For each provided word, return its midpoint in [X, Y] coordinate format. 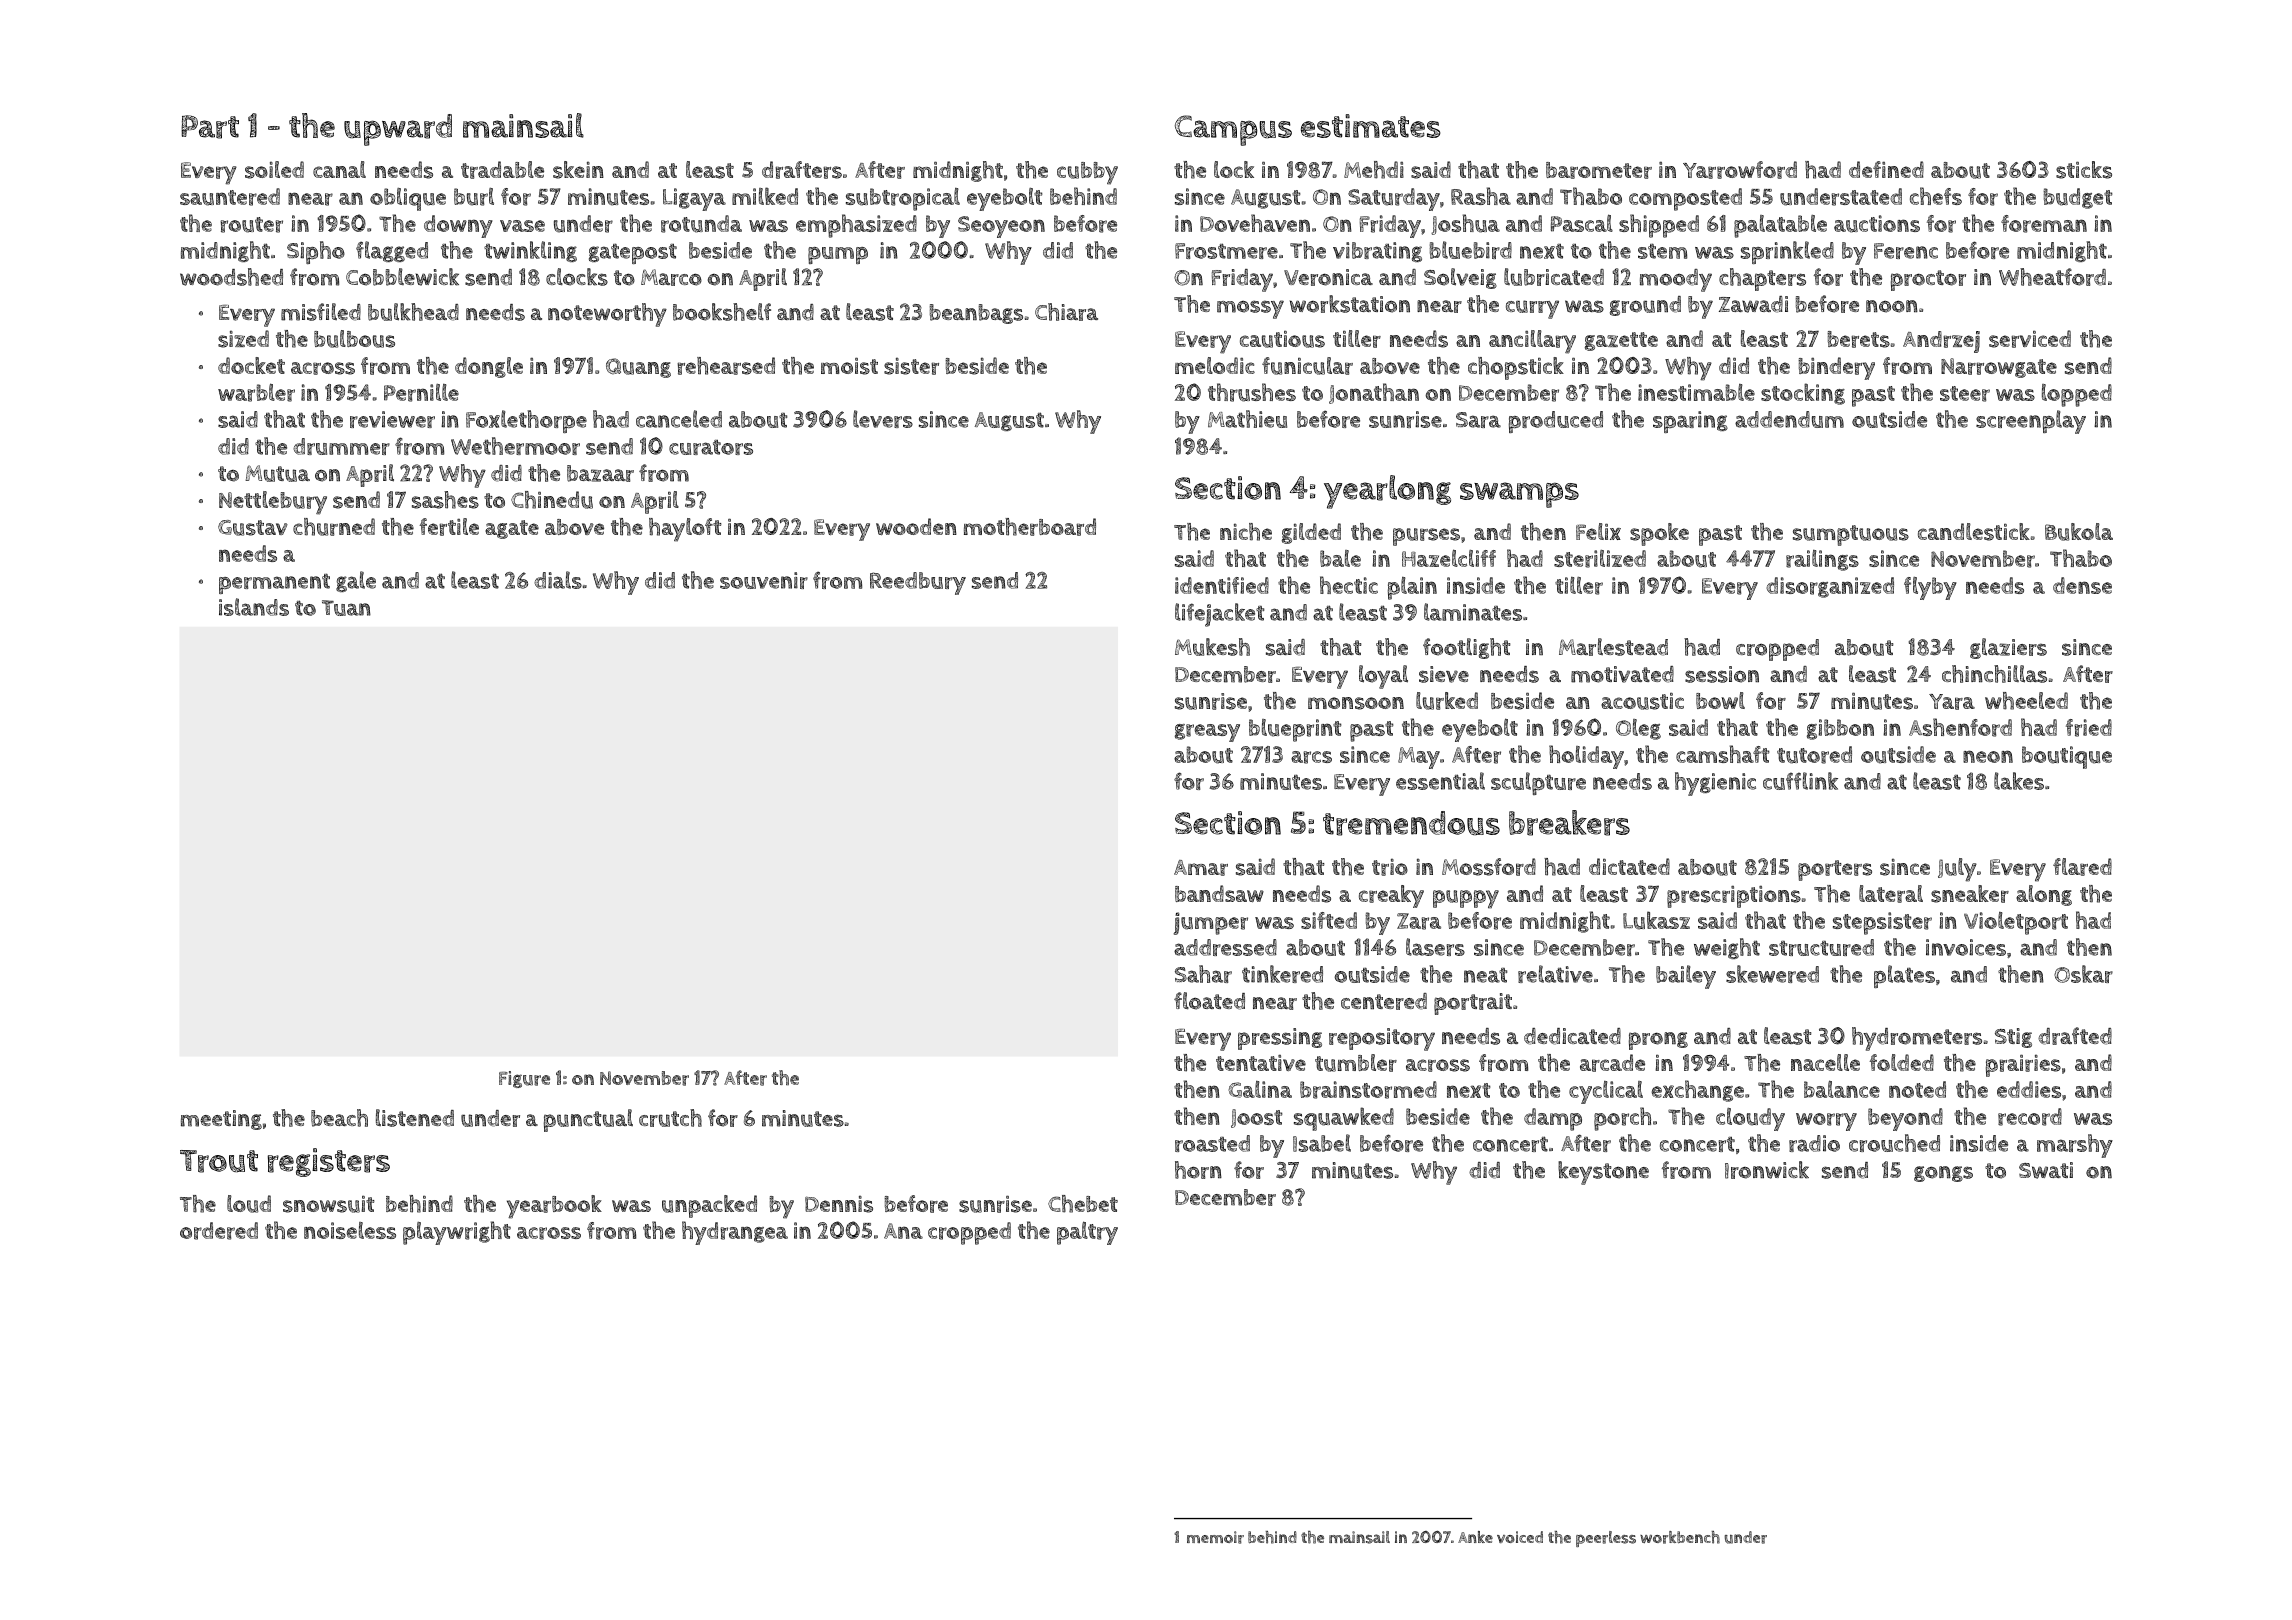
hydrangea [735, 1233]
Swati [2046, 1170]
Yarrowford [1740, 170]
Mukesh [1212, 647]
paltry [1087, 1233]
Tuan [346, 608]
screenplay [2031, 422]
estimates [1371, 126]
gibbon [1840, 729]
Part [210, 127]
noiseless [350, 1230]
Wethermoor [515, 446]
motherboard [1030, 527]
